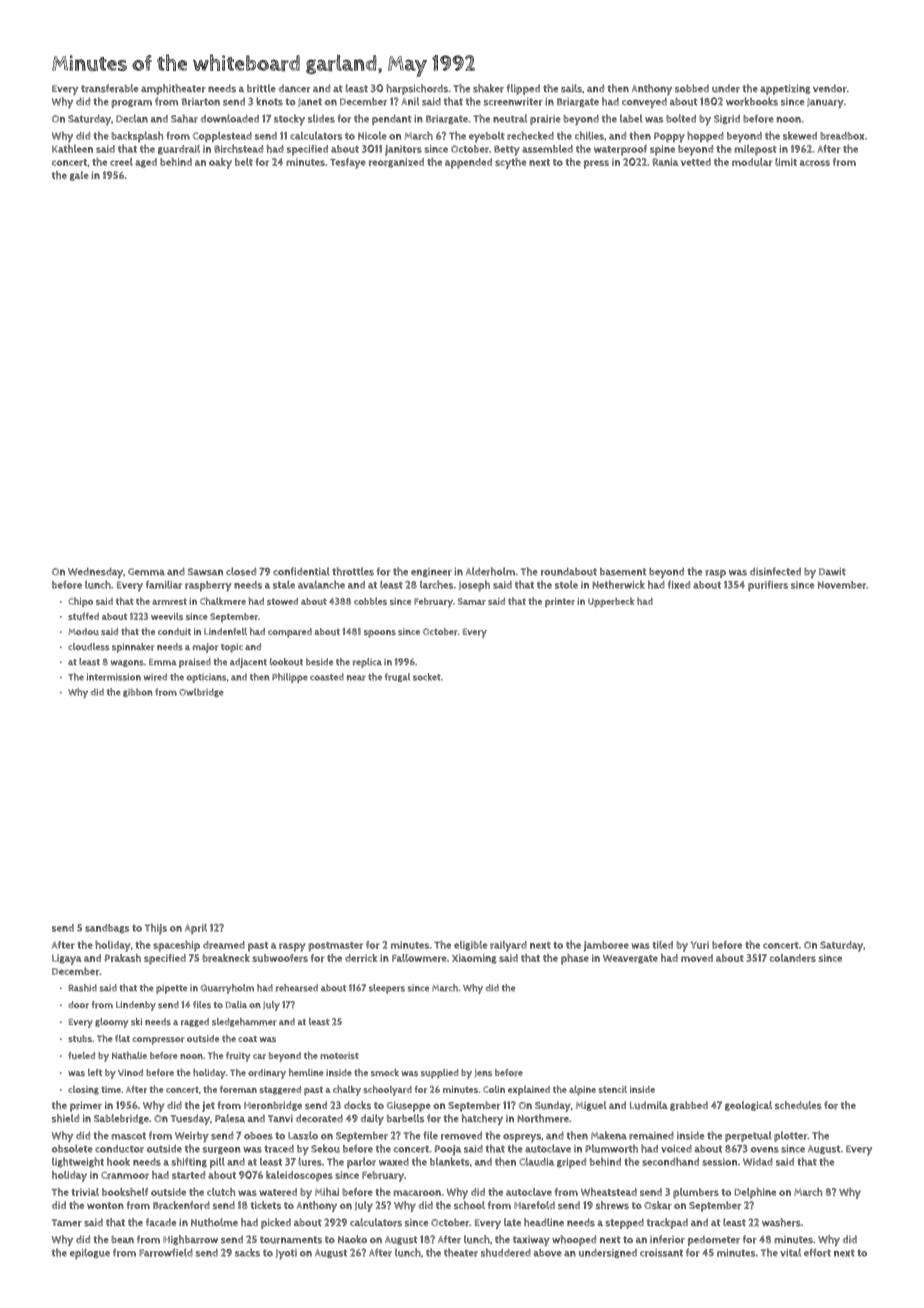 Image resolution: width=924 pixels, height=1308 pixels. What do you see at coordinates (261, 88) in the screenshot?
I see `brittle` at bounding box center [261, 88].
